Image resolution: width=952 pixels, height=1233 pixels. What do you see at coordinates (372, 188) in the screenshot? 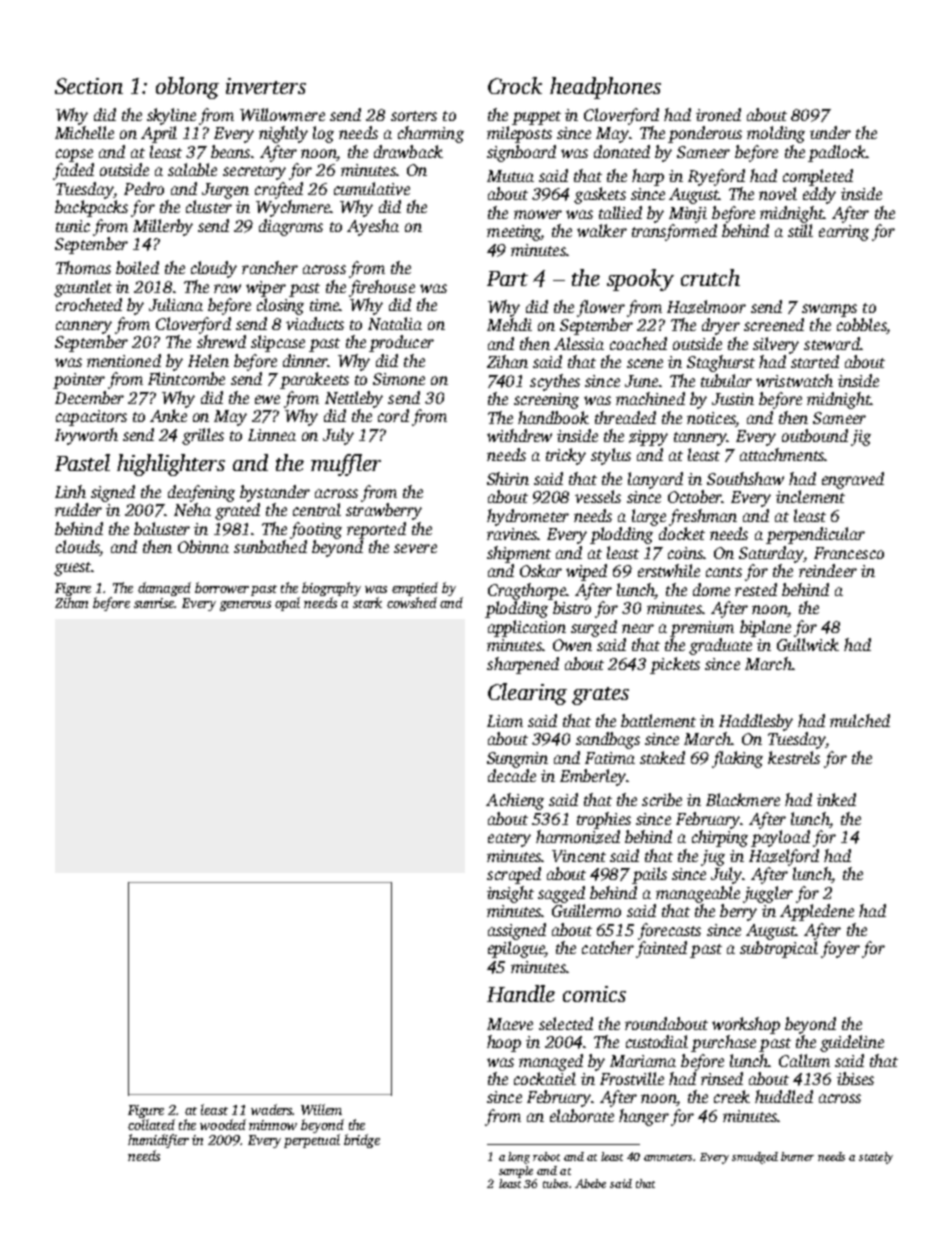
I see `cumulative` at bounding box center [372, 188].
